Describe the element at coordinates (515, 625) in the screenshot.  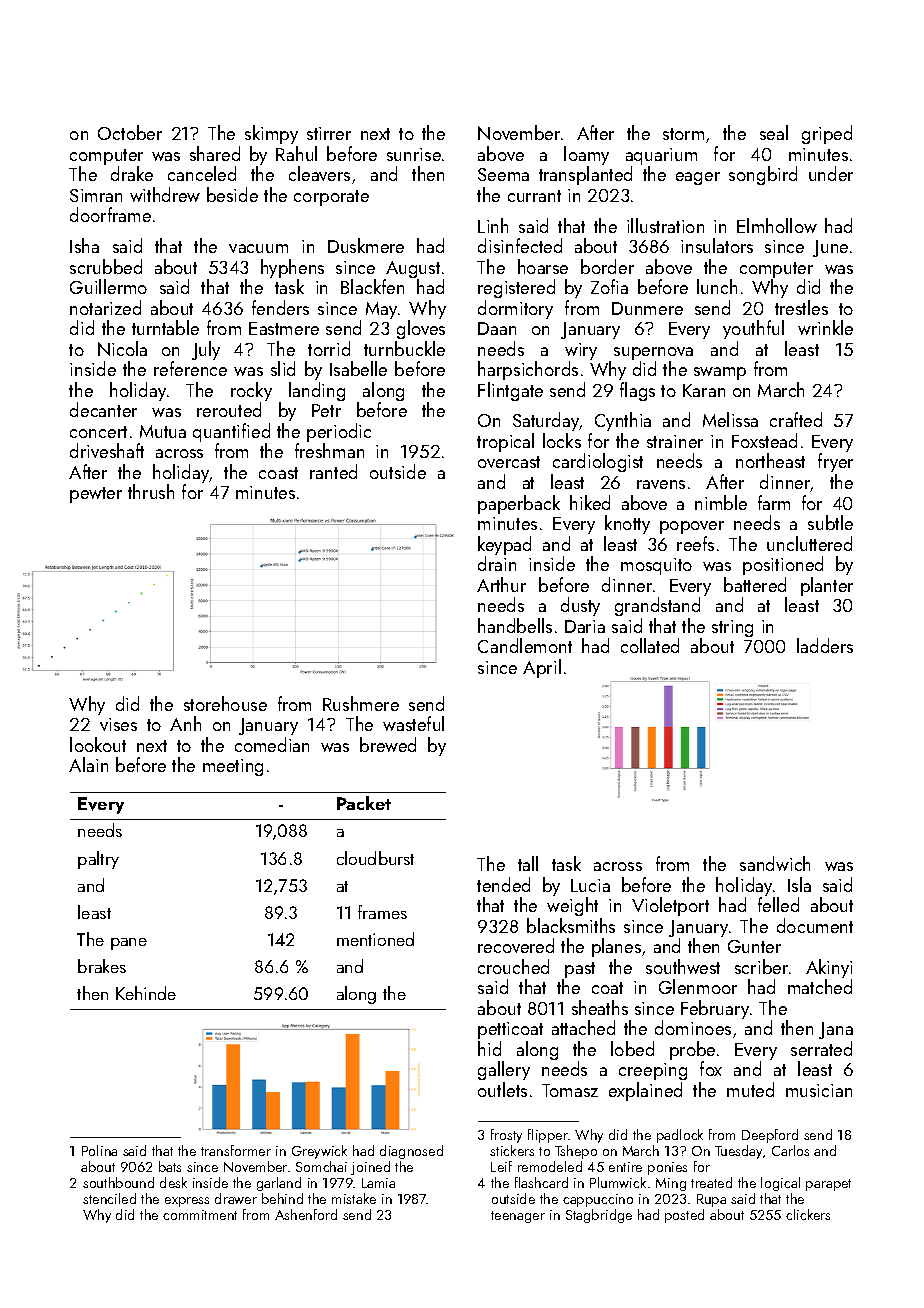
I see `handbells` at that location.
